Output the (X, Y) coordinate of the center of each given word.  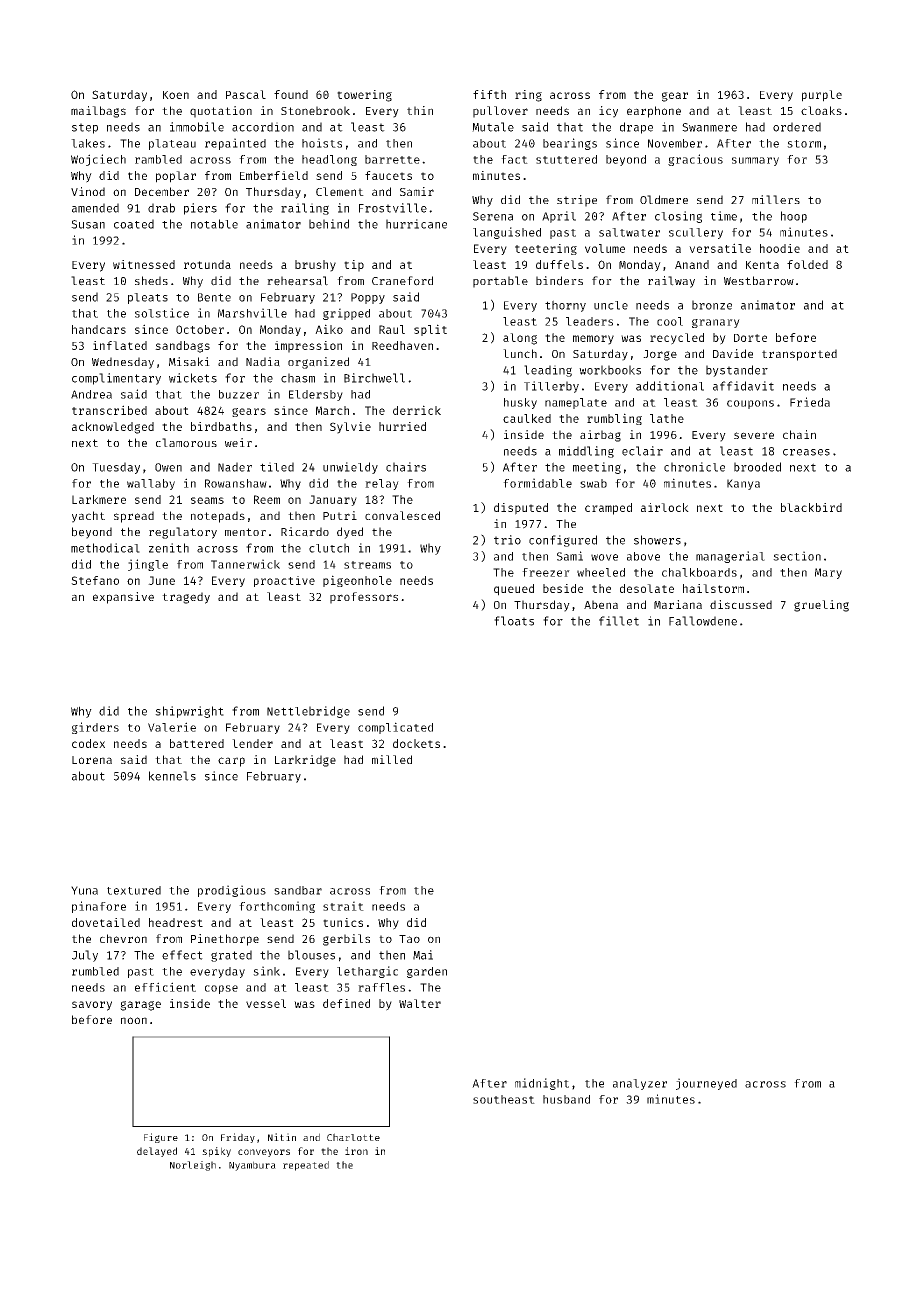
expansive (123, 598)
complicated (395, 728)
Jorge (660, 355)
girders (95, 728)
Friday (238, 1138)
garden (427, 972)
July (85, 956)
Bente (214, 297)
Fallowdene (703, 621)
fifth (489, 94)
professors (364, 598)
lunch (520, 353)
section (797, 556)
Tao (409, 939)
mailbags (98, 112)
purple (822, 96)
